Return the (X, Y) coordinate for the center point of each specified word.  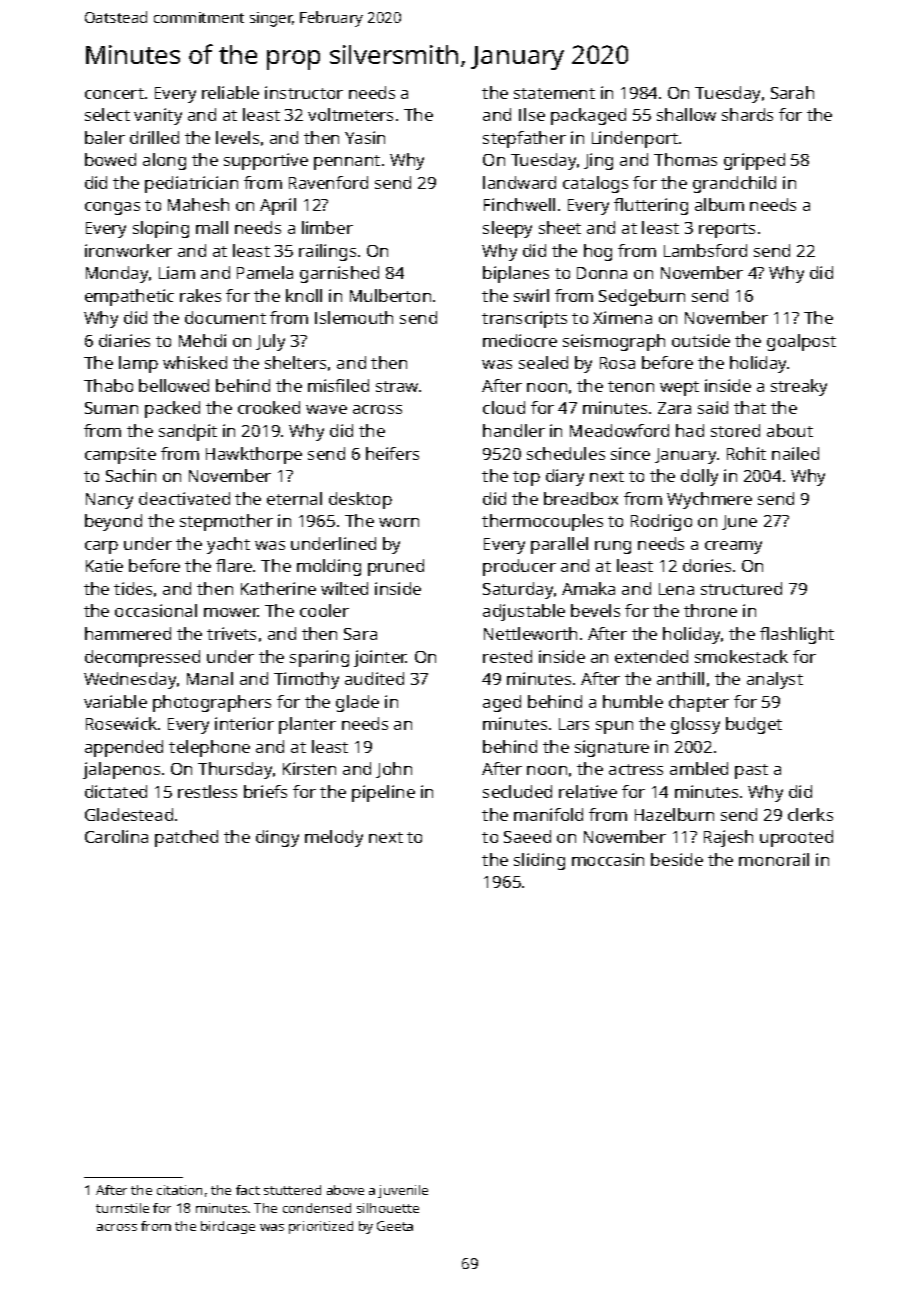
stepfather (524, 139)
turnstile (122, 1208)
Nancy (109, 501)
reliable (230, 92)
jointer (380, 658)
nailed (795, 453)
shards (747, 114)
